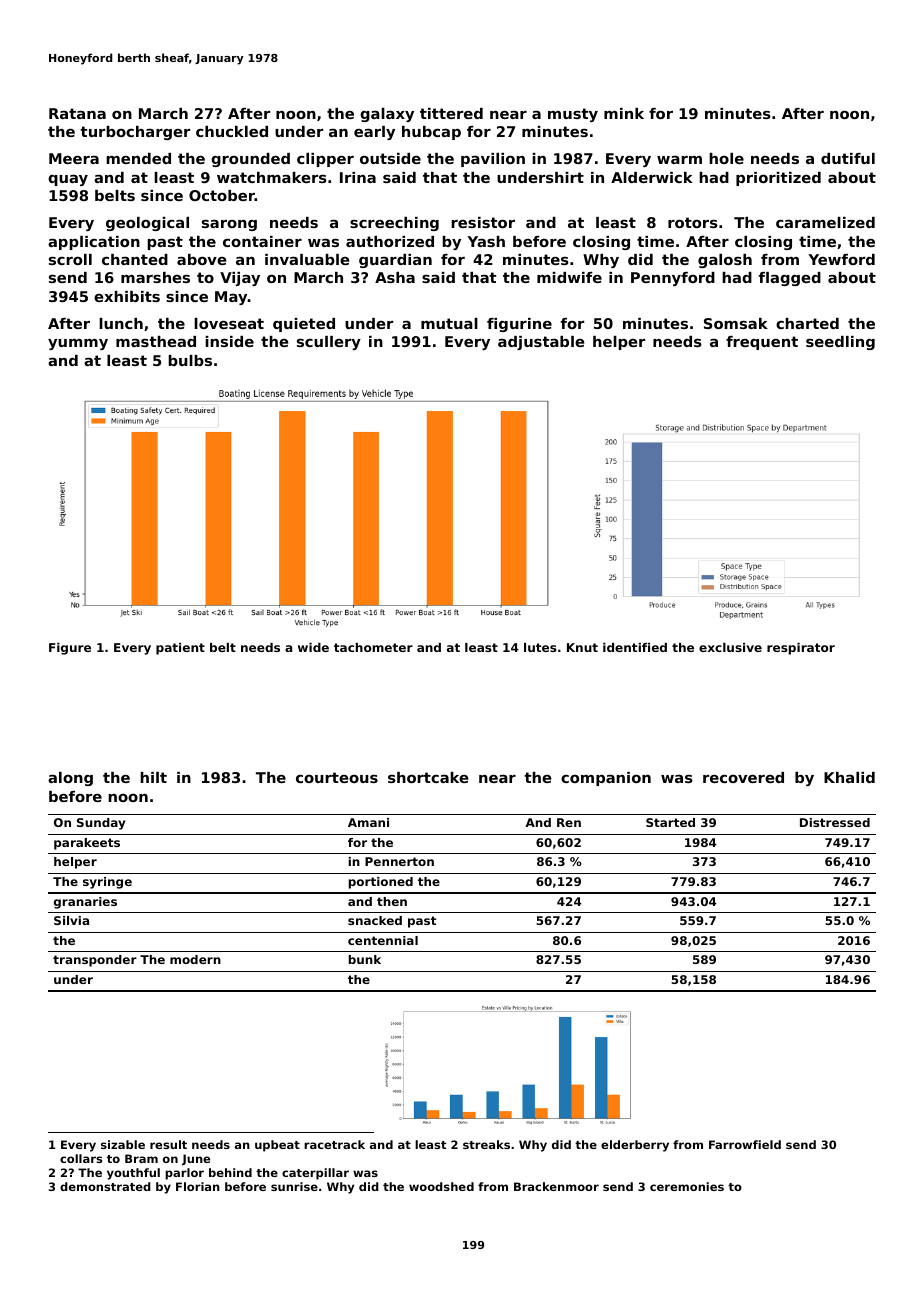  What do you see at coordinates (849, 777) in the document?
I see `Khalid` at bounding box center [849, 777].
